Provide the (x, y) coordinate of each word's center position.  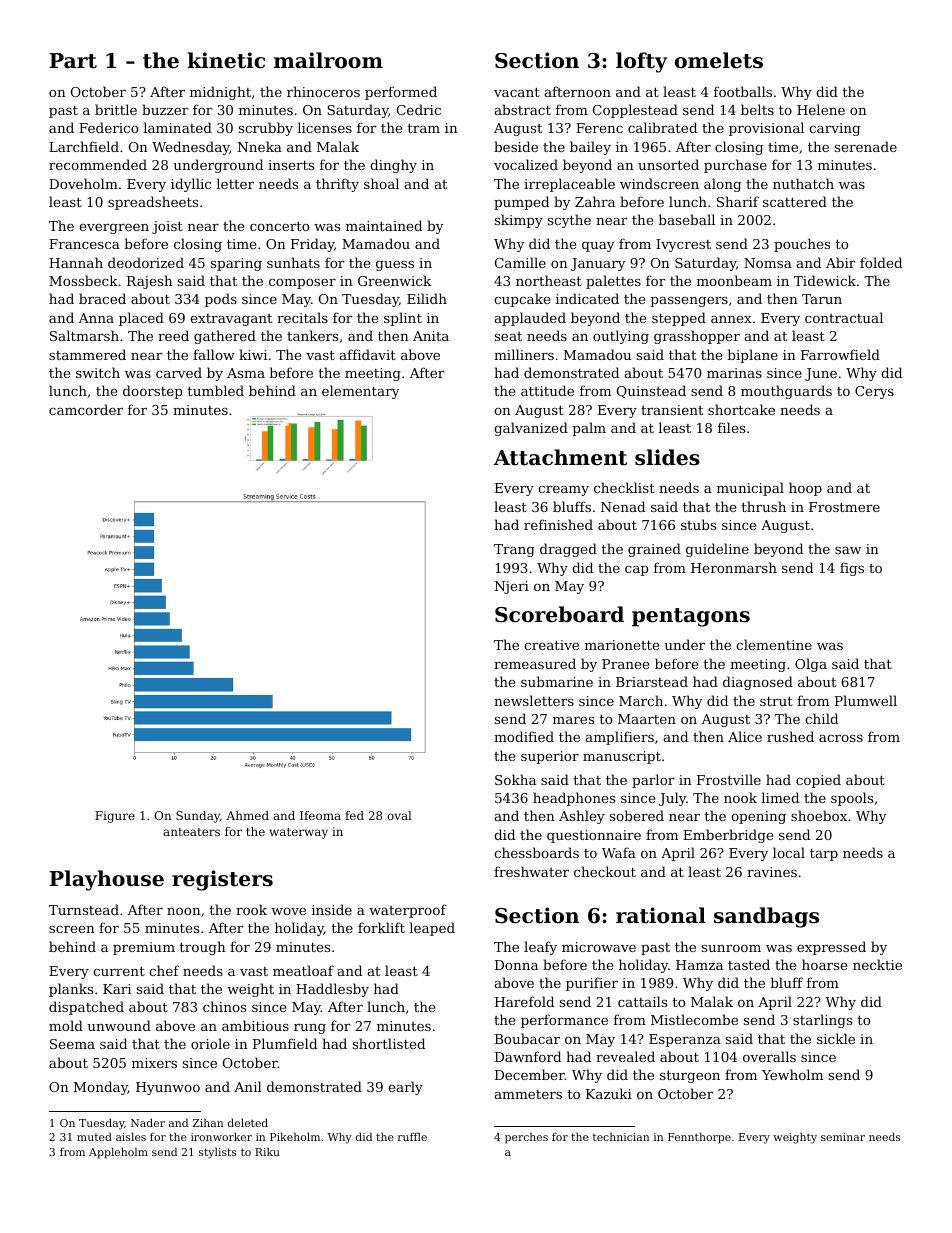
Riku (267, 1151)
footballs (743, 91)
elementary (361, 392)
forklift (381, 927)
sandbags (766, 917)
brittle (116, 109)
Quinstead (651, 391)
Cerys (874, 392)
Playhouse (106, 880)
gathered (225, 337)
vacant (517, 92)
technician (621, 1136)
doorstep (152, 392)
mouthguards (786, 392)
